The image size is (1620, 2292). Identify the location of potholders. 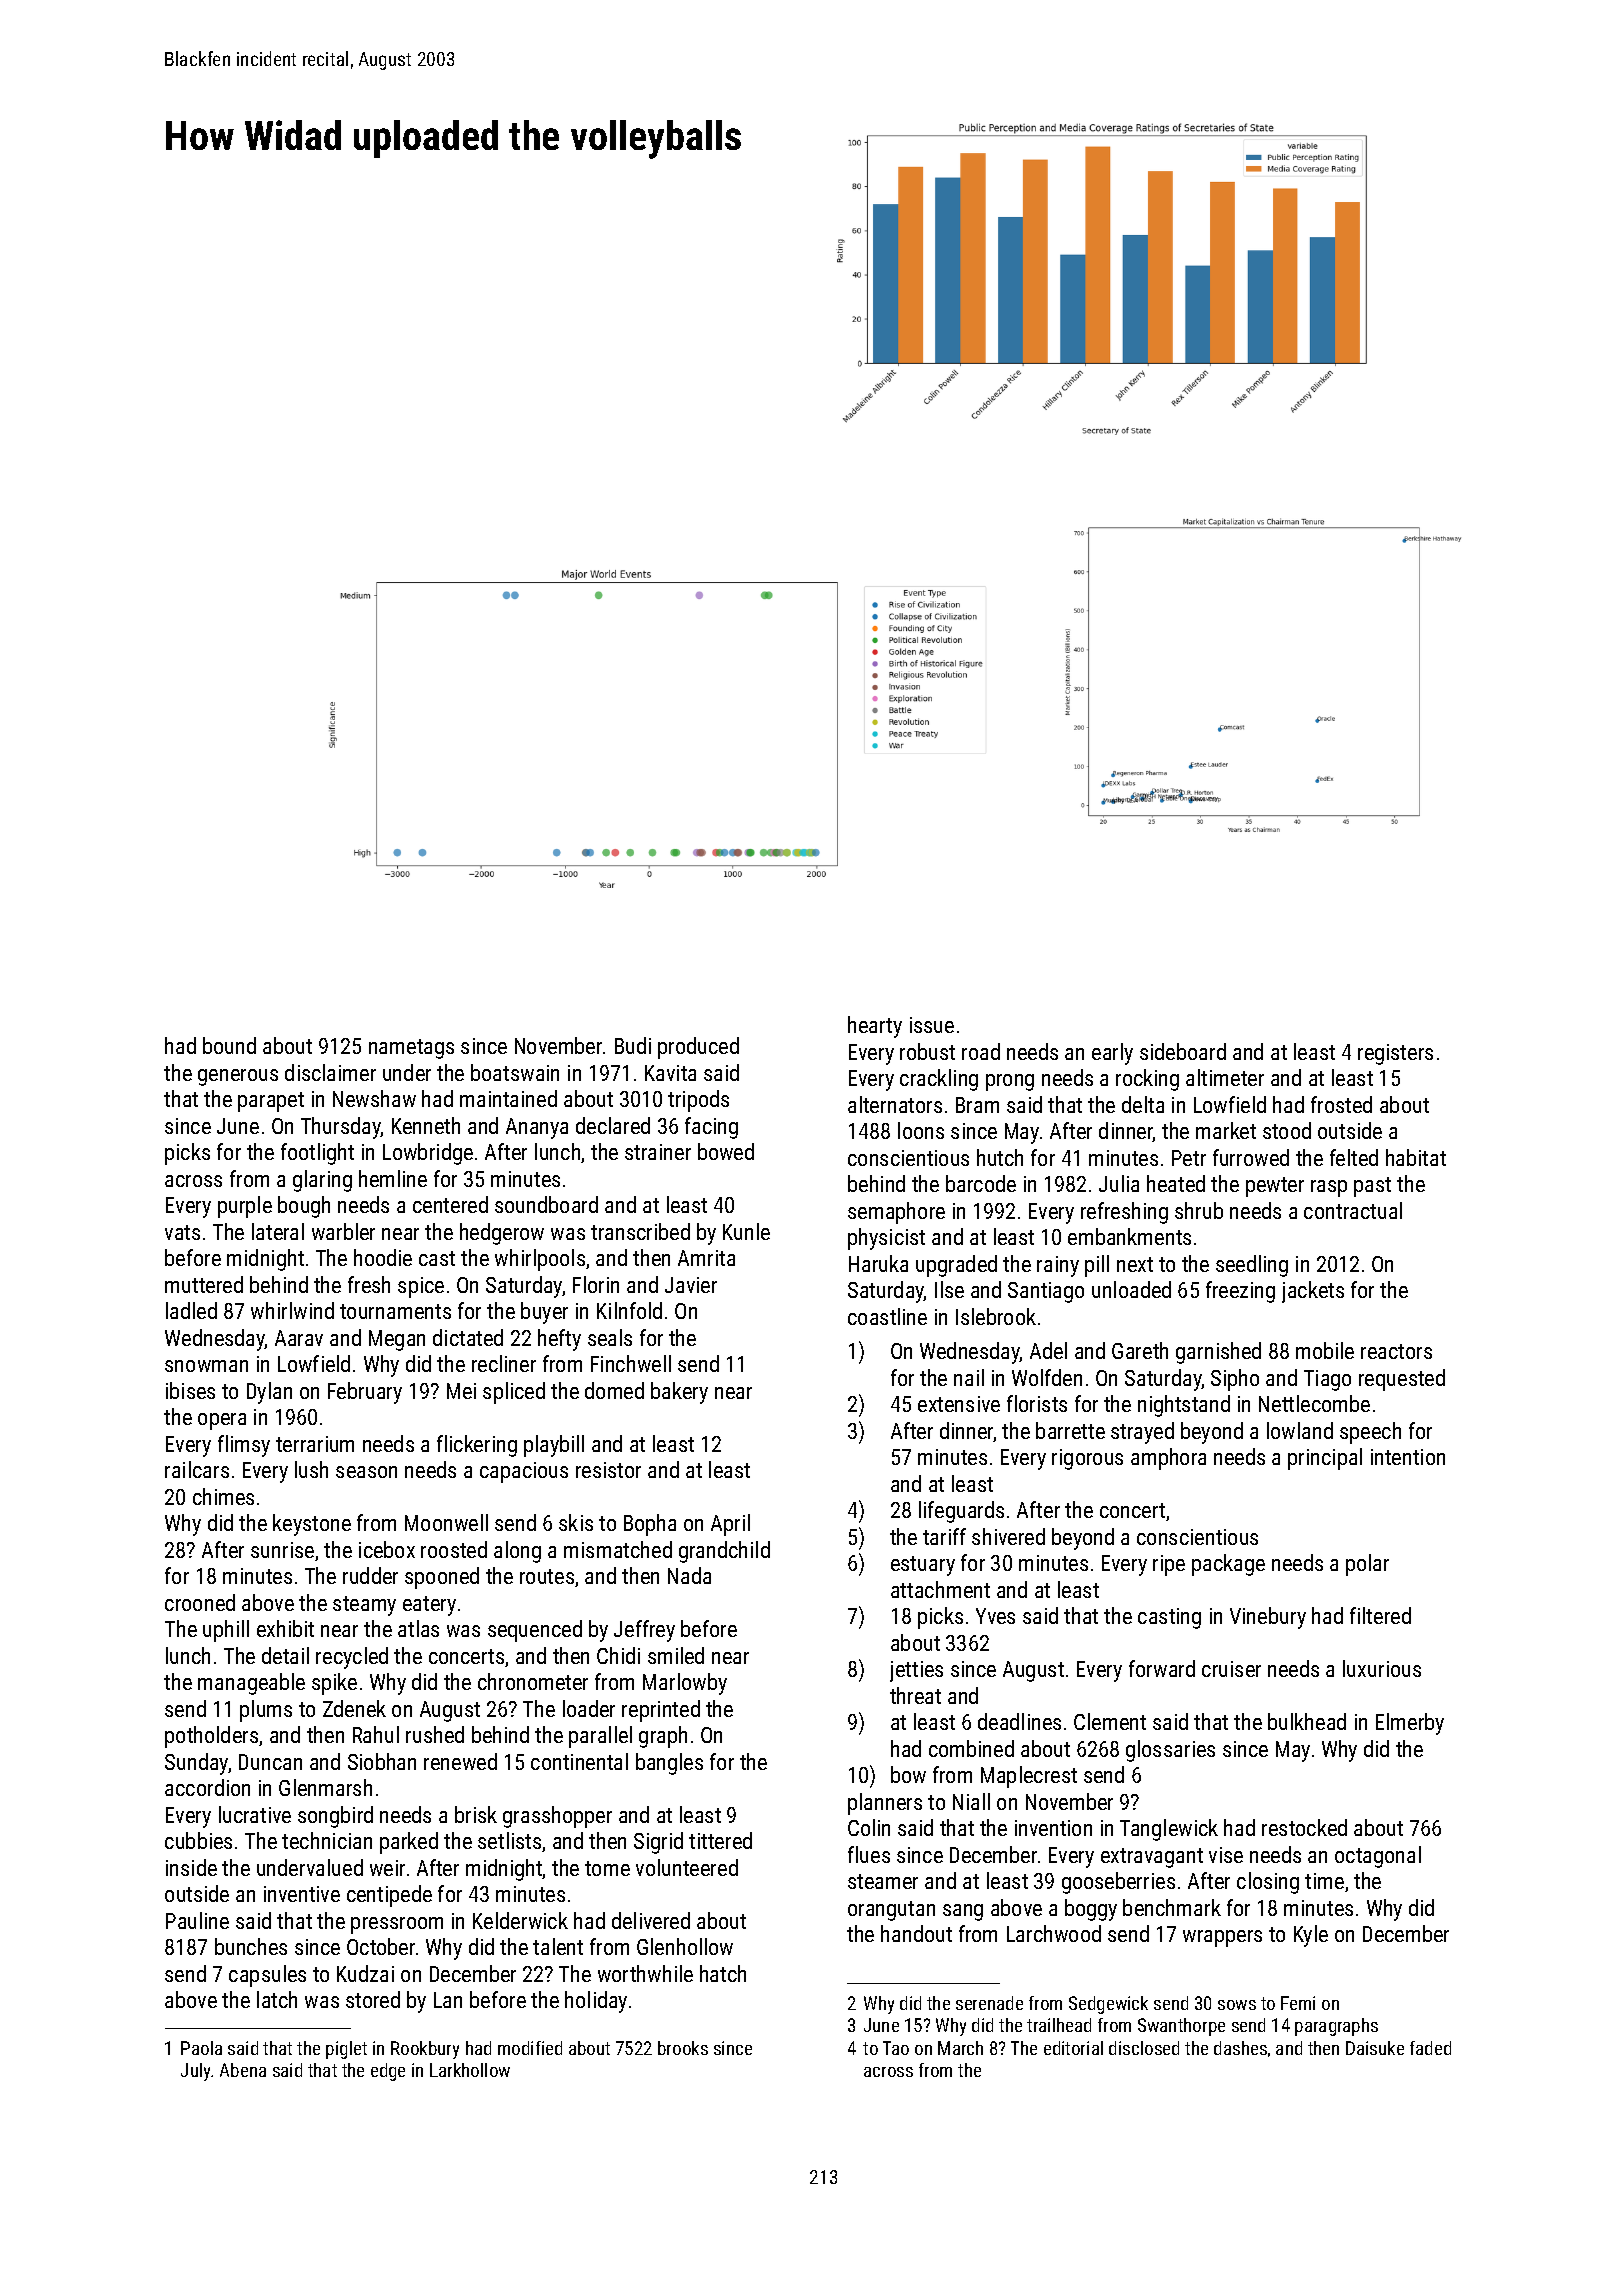
(211, 1737).
